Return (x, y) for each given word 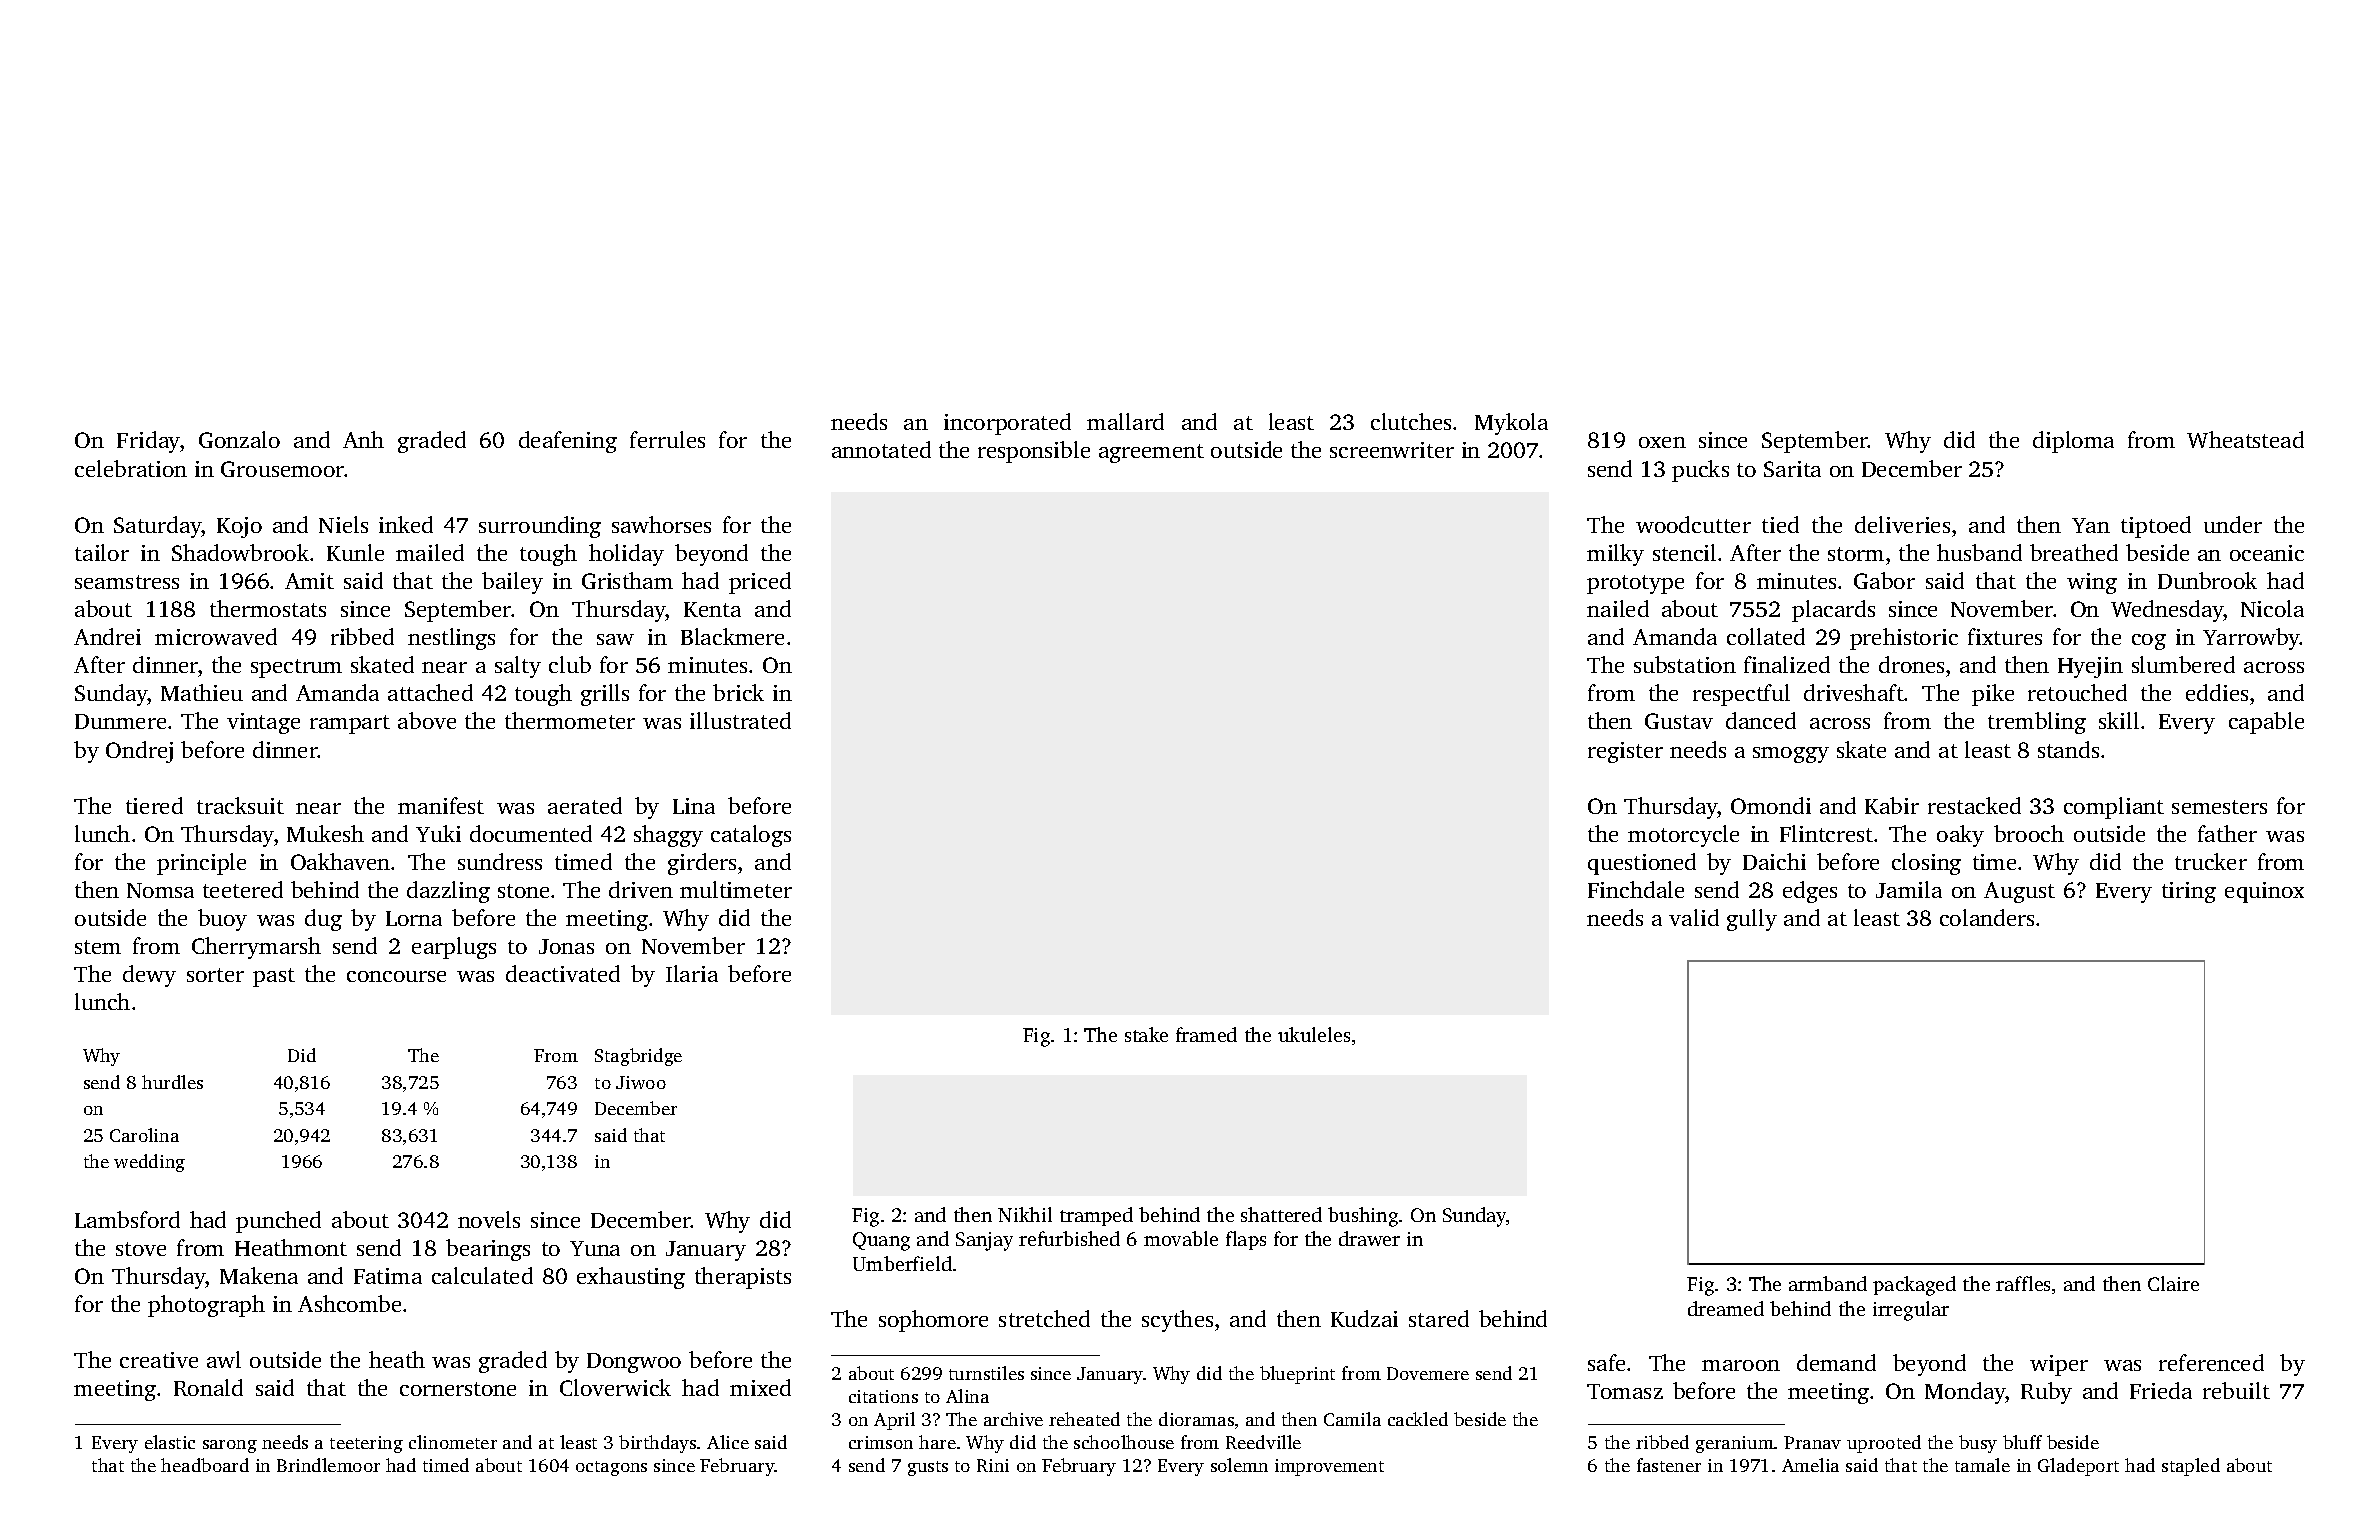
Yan (2091, 525)
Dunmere (120, 721)
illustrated (740, 720)
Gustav (1679, 721)
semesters (2219, 807)
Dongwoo (634, 1363)
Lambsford (127, 1219)
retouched (2077, 692)
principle (201, 864)
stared (1439, 1318)
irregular (1911, 1311)
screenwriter (1392, 450)
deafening (568, 442)
